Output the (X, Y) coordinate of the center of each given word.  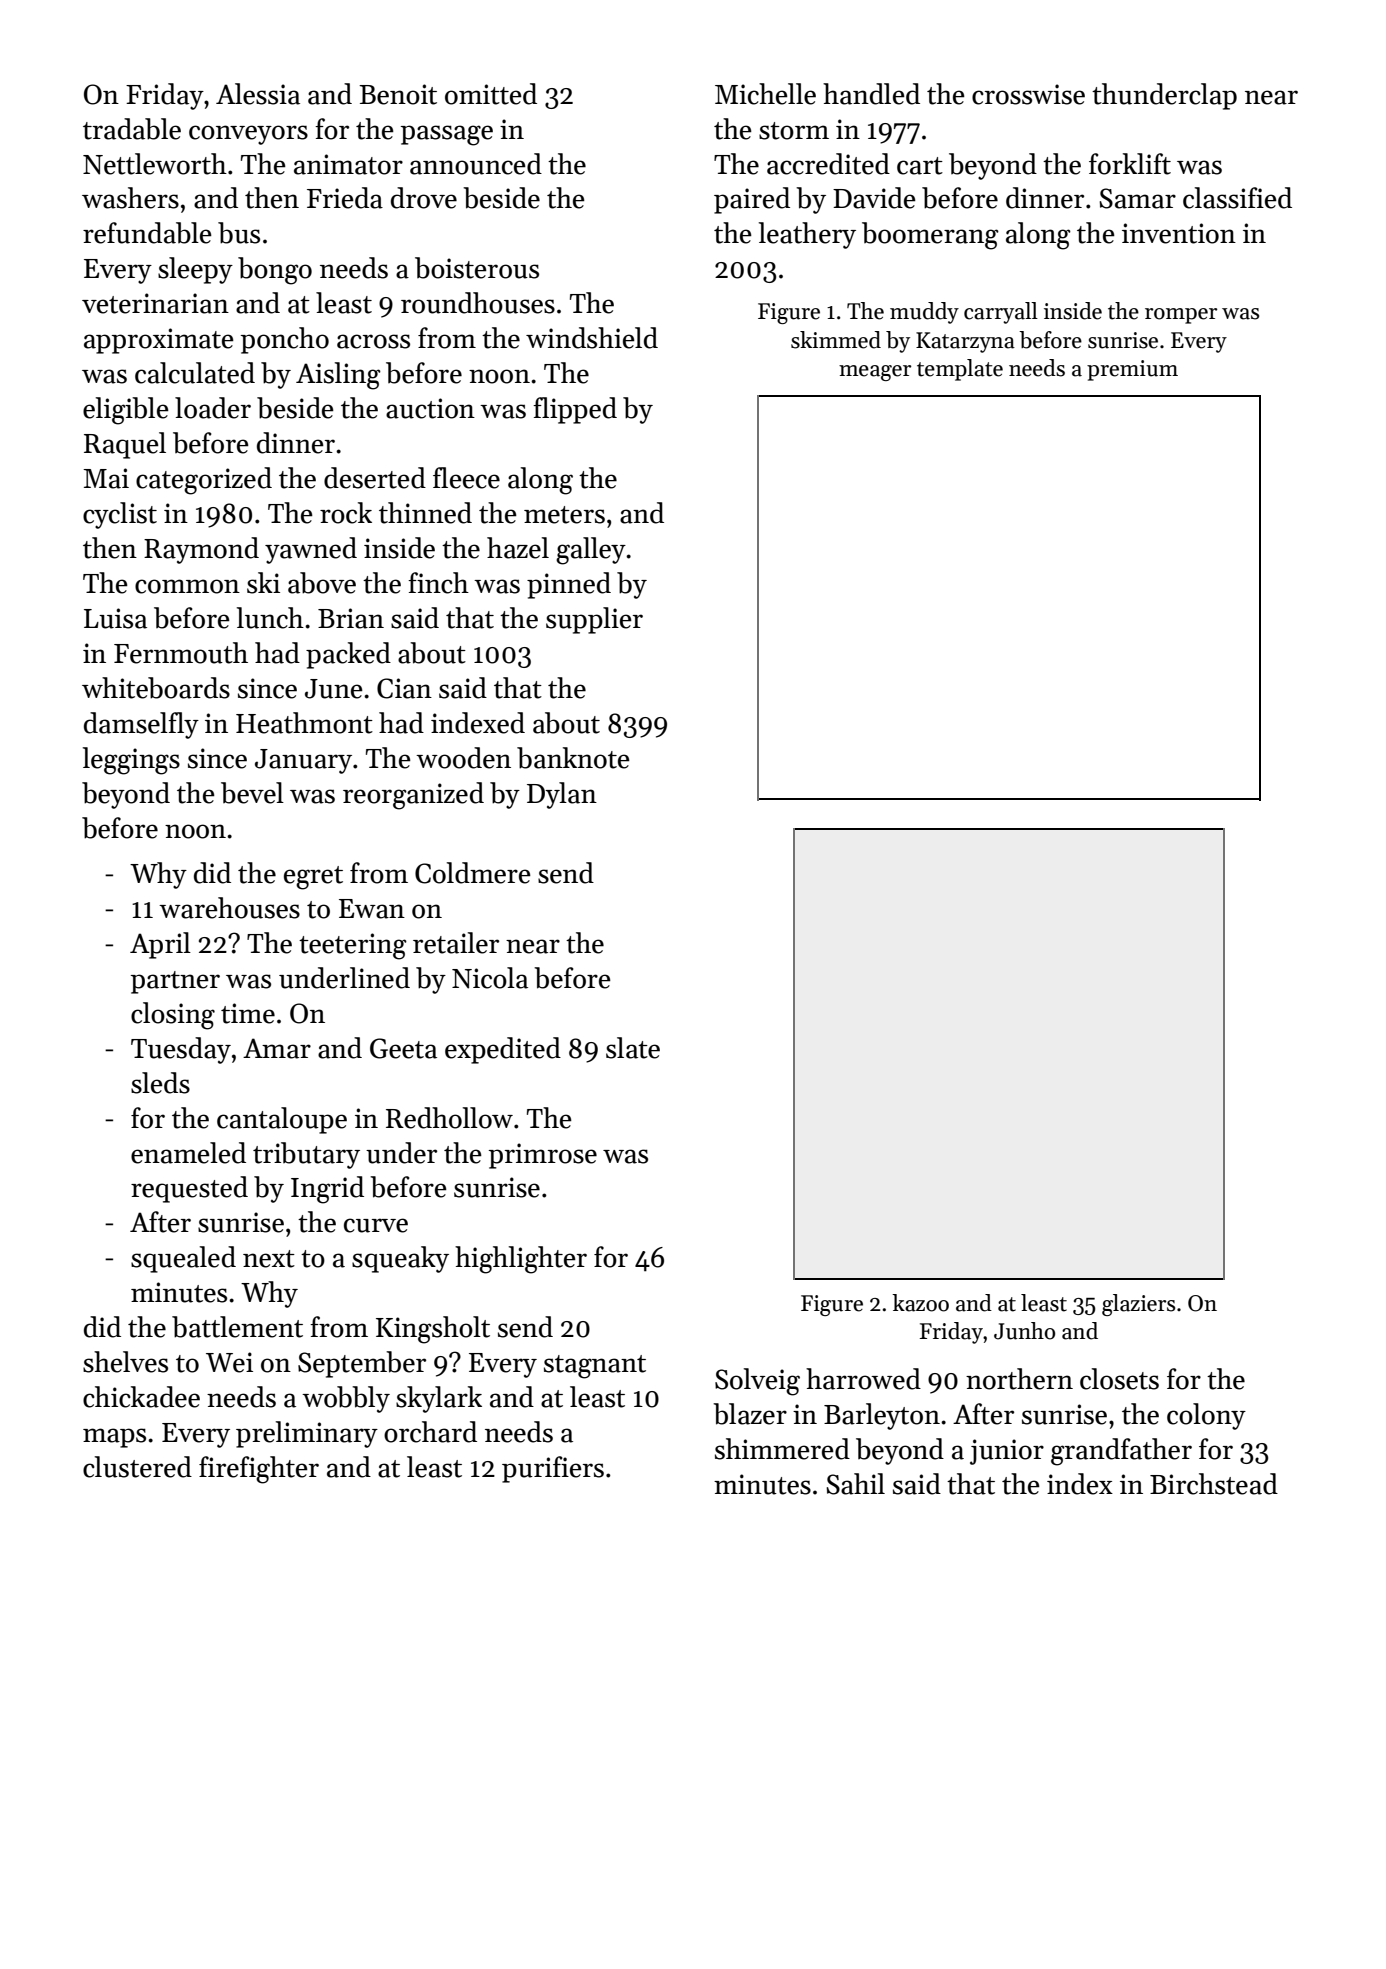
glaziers (1138, 1305)
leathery (807, 235)
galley (591, 551)
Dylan (562, 795)
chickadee (141, 1397)
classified (1237, 198)
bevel (252, 793)
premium (1132, 370)
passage (447, 135)
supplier (594, 620)
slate (633, 1048)
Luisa (115, 618)
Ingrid (327, 1190)
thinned (425, 513)
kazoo (920, 1303)
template (960, 370)
